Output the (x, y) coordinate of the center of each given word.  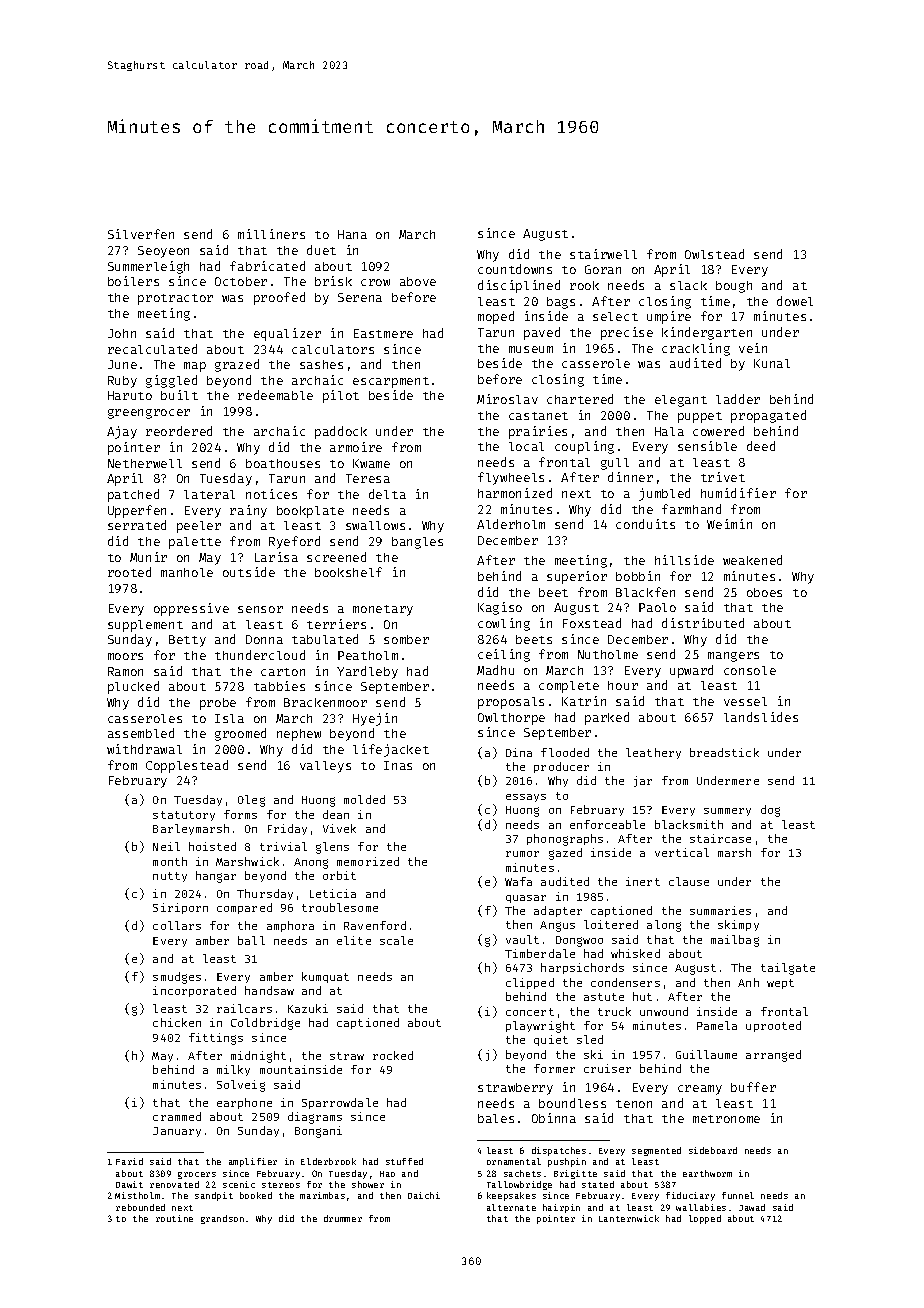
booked (256, 1195)
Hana (352, 234)
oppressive (191, 609)
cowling (504, 624)
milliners (271, 234)
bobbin (638, 576)
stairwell (603, 254)
